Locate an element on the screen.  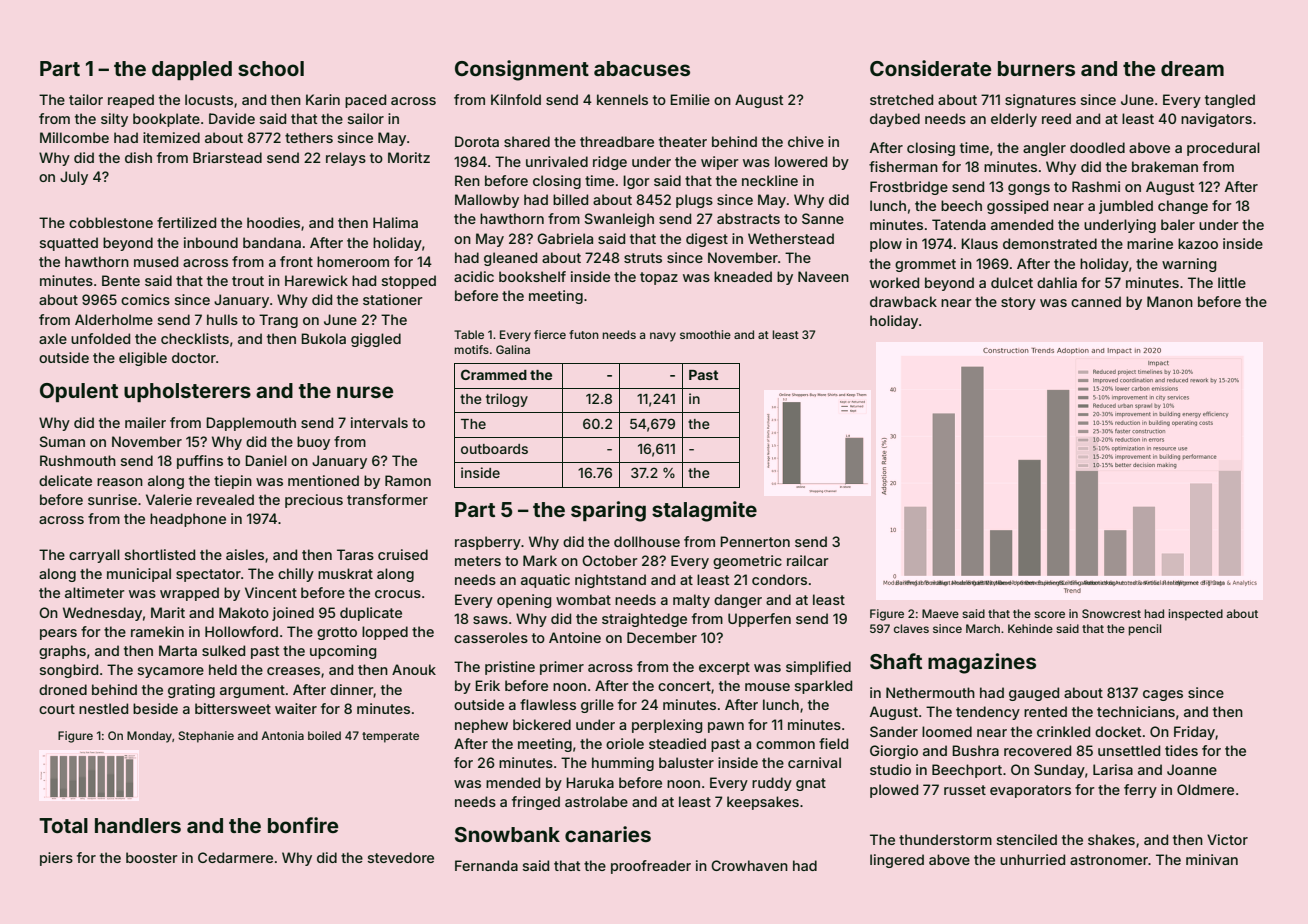
dream is located at coordinates (1192, 68).
